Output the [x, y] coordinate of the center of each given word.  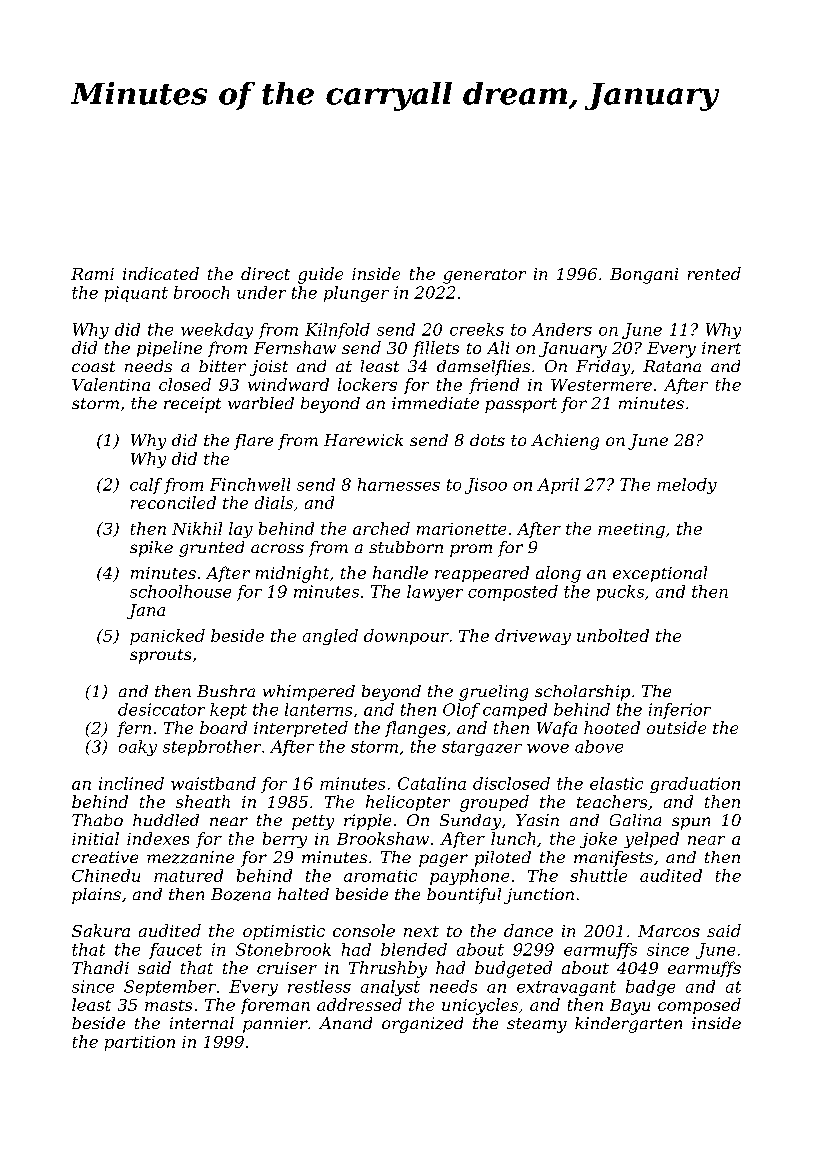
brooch [201, 292]
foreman [275, 1006]
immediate [435, 403]
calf [146, 486]
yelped [651, 840]
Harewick [363, 440]
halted [303, 894]
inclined [131, 783]
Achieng [565, 442]
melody [687, 486]
